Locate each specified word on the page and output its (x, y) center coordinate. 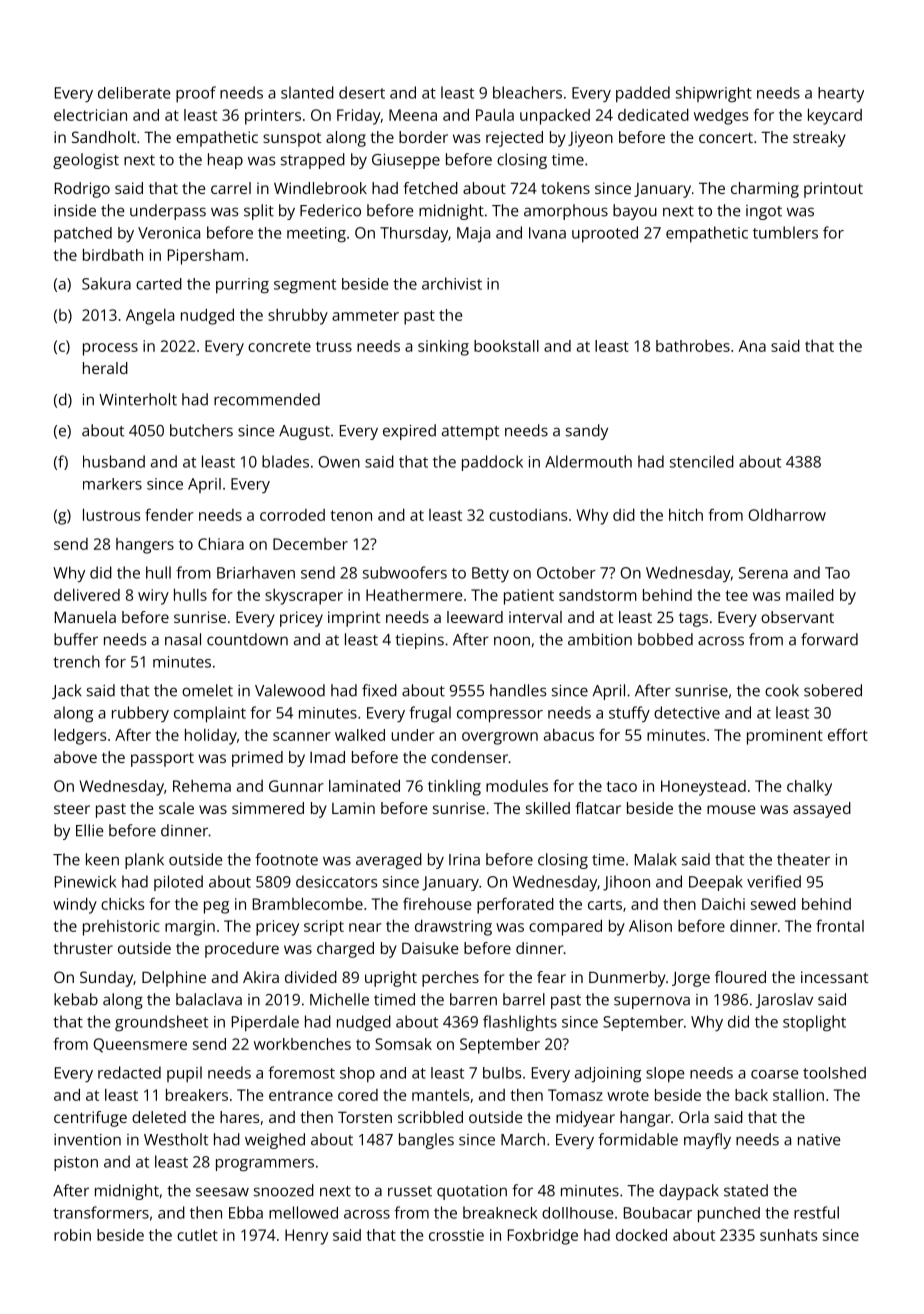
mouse (731, 809)
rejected (514, 139)
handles (518, 690)
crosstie (456, 1235)
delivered (87, 595)
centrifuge (90, 1119)
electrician (90, 115)
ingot (764, 212)
